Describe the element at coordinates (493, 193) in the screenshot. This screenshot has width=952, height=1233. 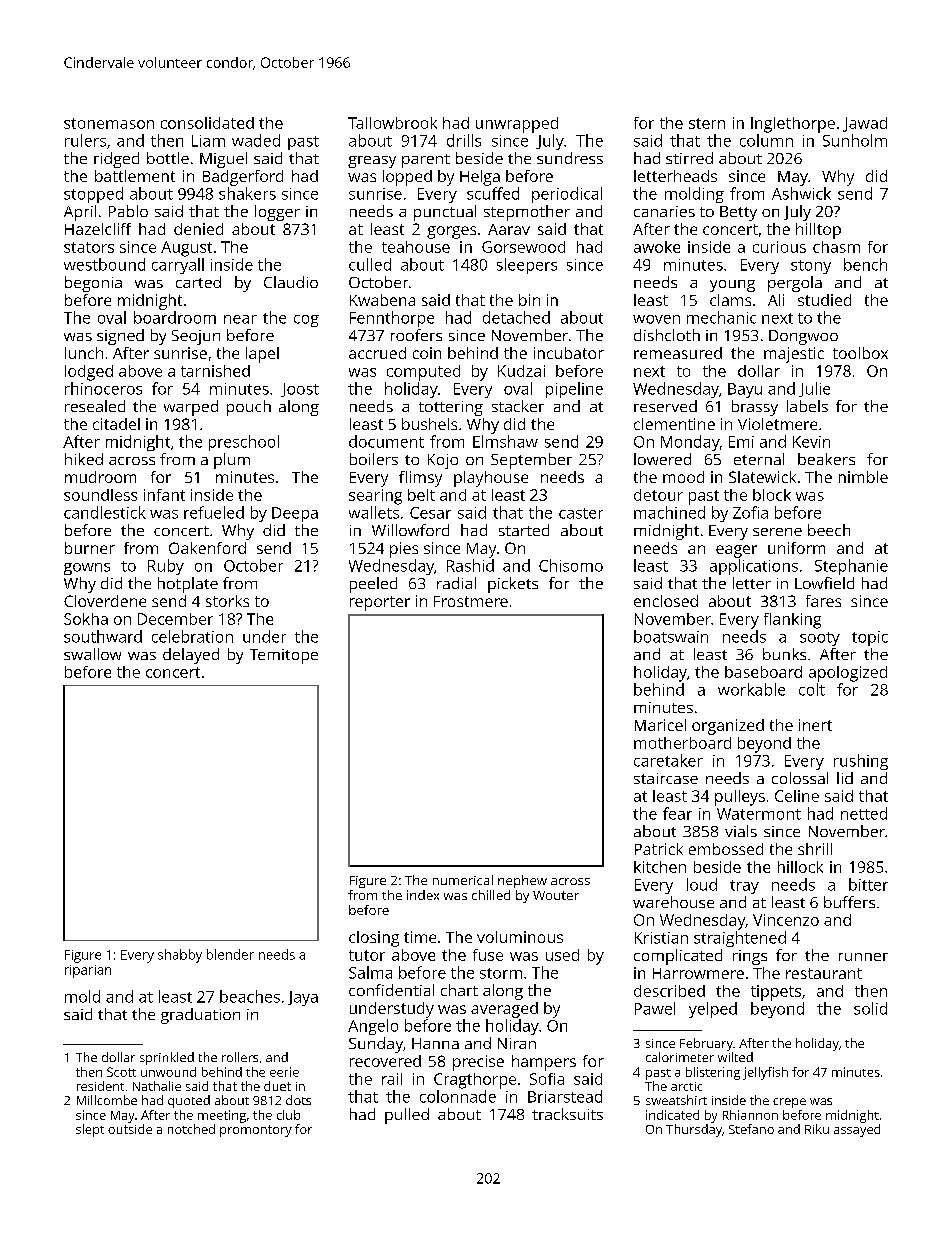
I see `scuffed` at that location.
